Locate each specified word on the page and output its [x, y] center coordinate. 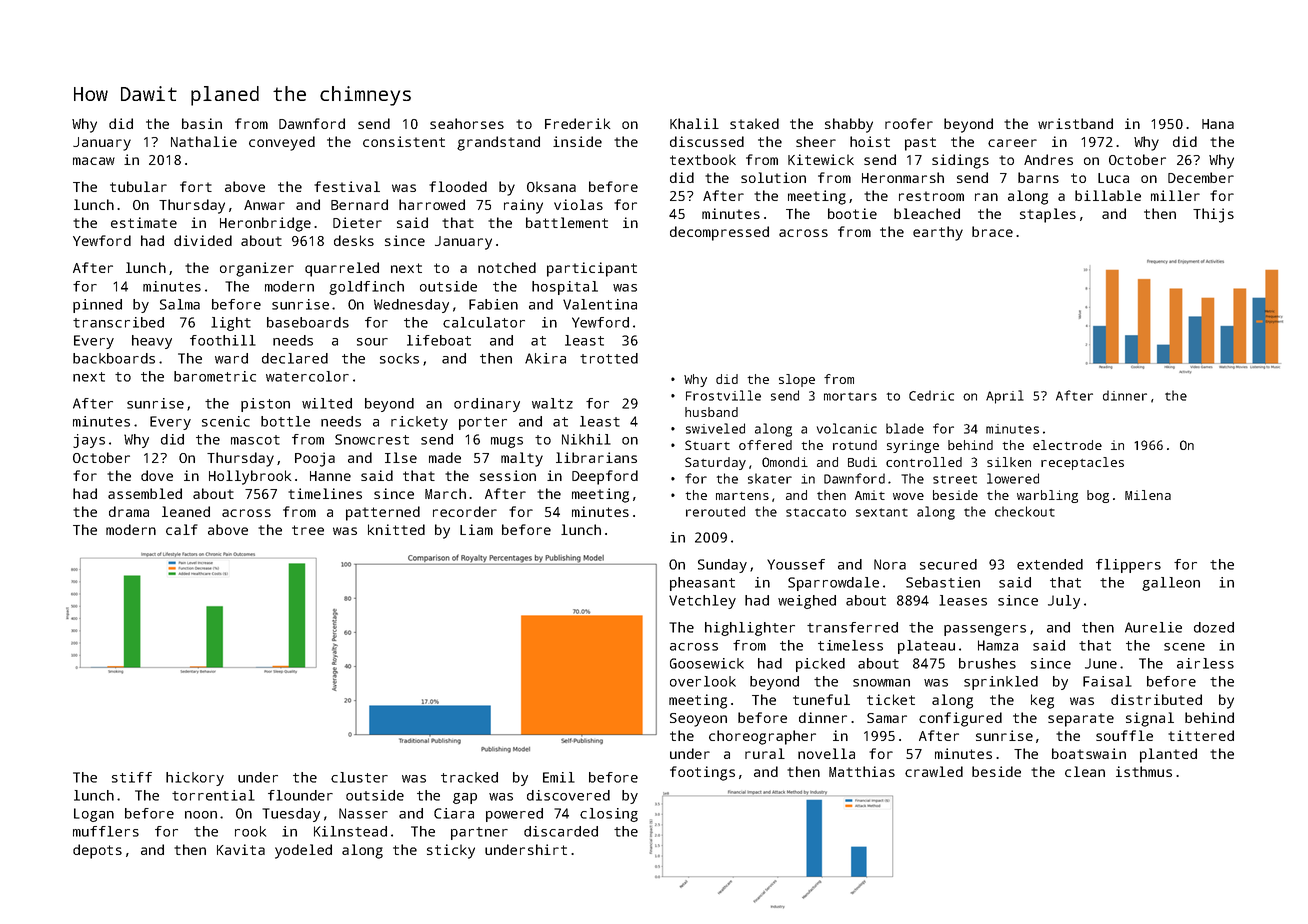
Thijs [1213, 215]
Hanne [330, 476]
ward [231, 358]
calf [182, 529]
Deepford [605, 477]
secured [948, 564]
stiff [132, 777]
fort [196, 186]
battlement [567, 222]
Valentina [600, 304]
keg [1042, 701]
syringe [913, 446]
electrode [1067, 445]
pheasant [702, 584]
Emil [559, 777]
